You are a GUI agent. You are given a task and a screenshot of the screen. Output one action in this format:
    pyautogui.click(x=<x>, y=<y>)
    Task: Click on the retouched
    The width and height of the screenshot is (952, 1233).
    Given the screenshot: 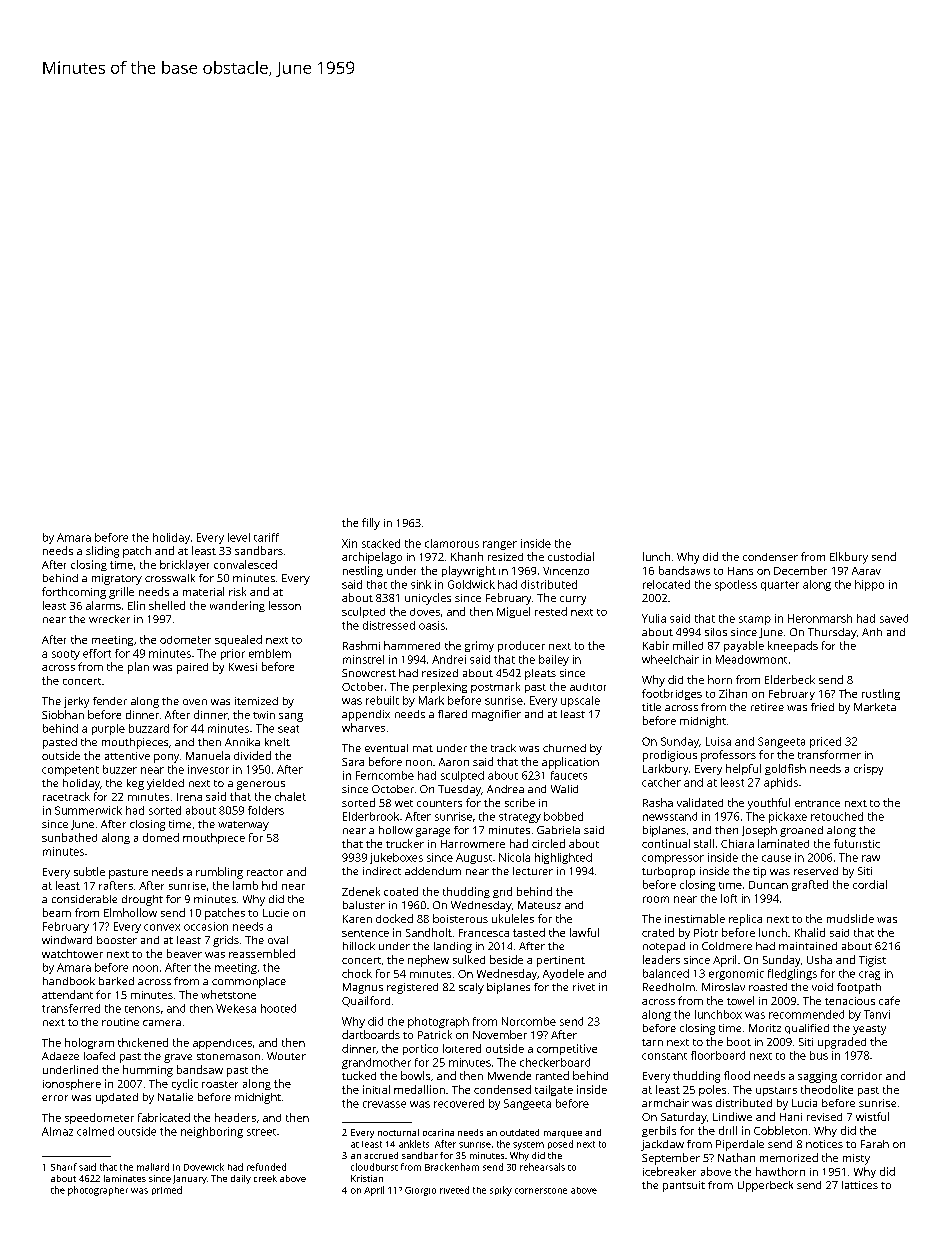 What is the action you would take?
    pyautogui.click(x=837, y=816)
